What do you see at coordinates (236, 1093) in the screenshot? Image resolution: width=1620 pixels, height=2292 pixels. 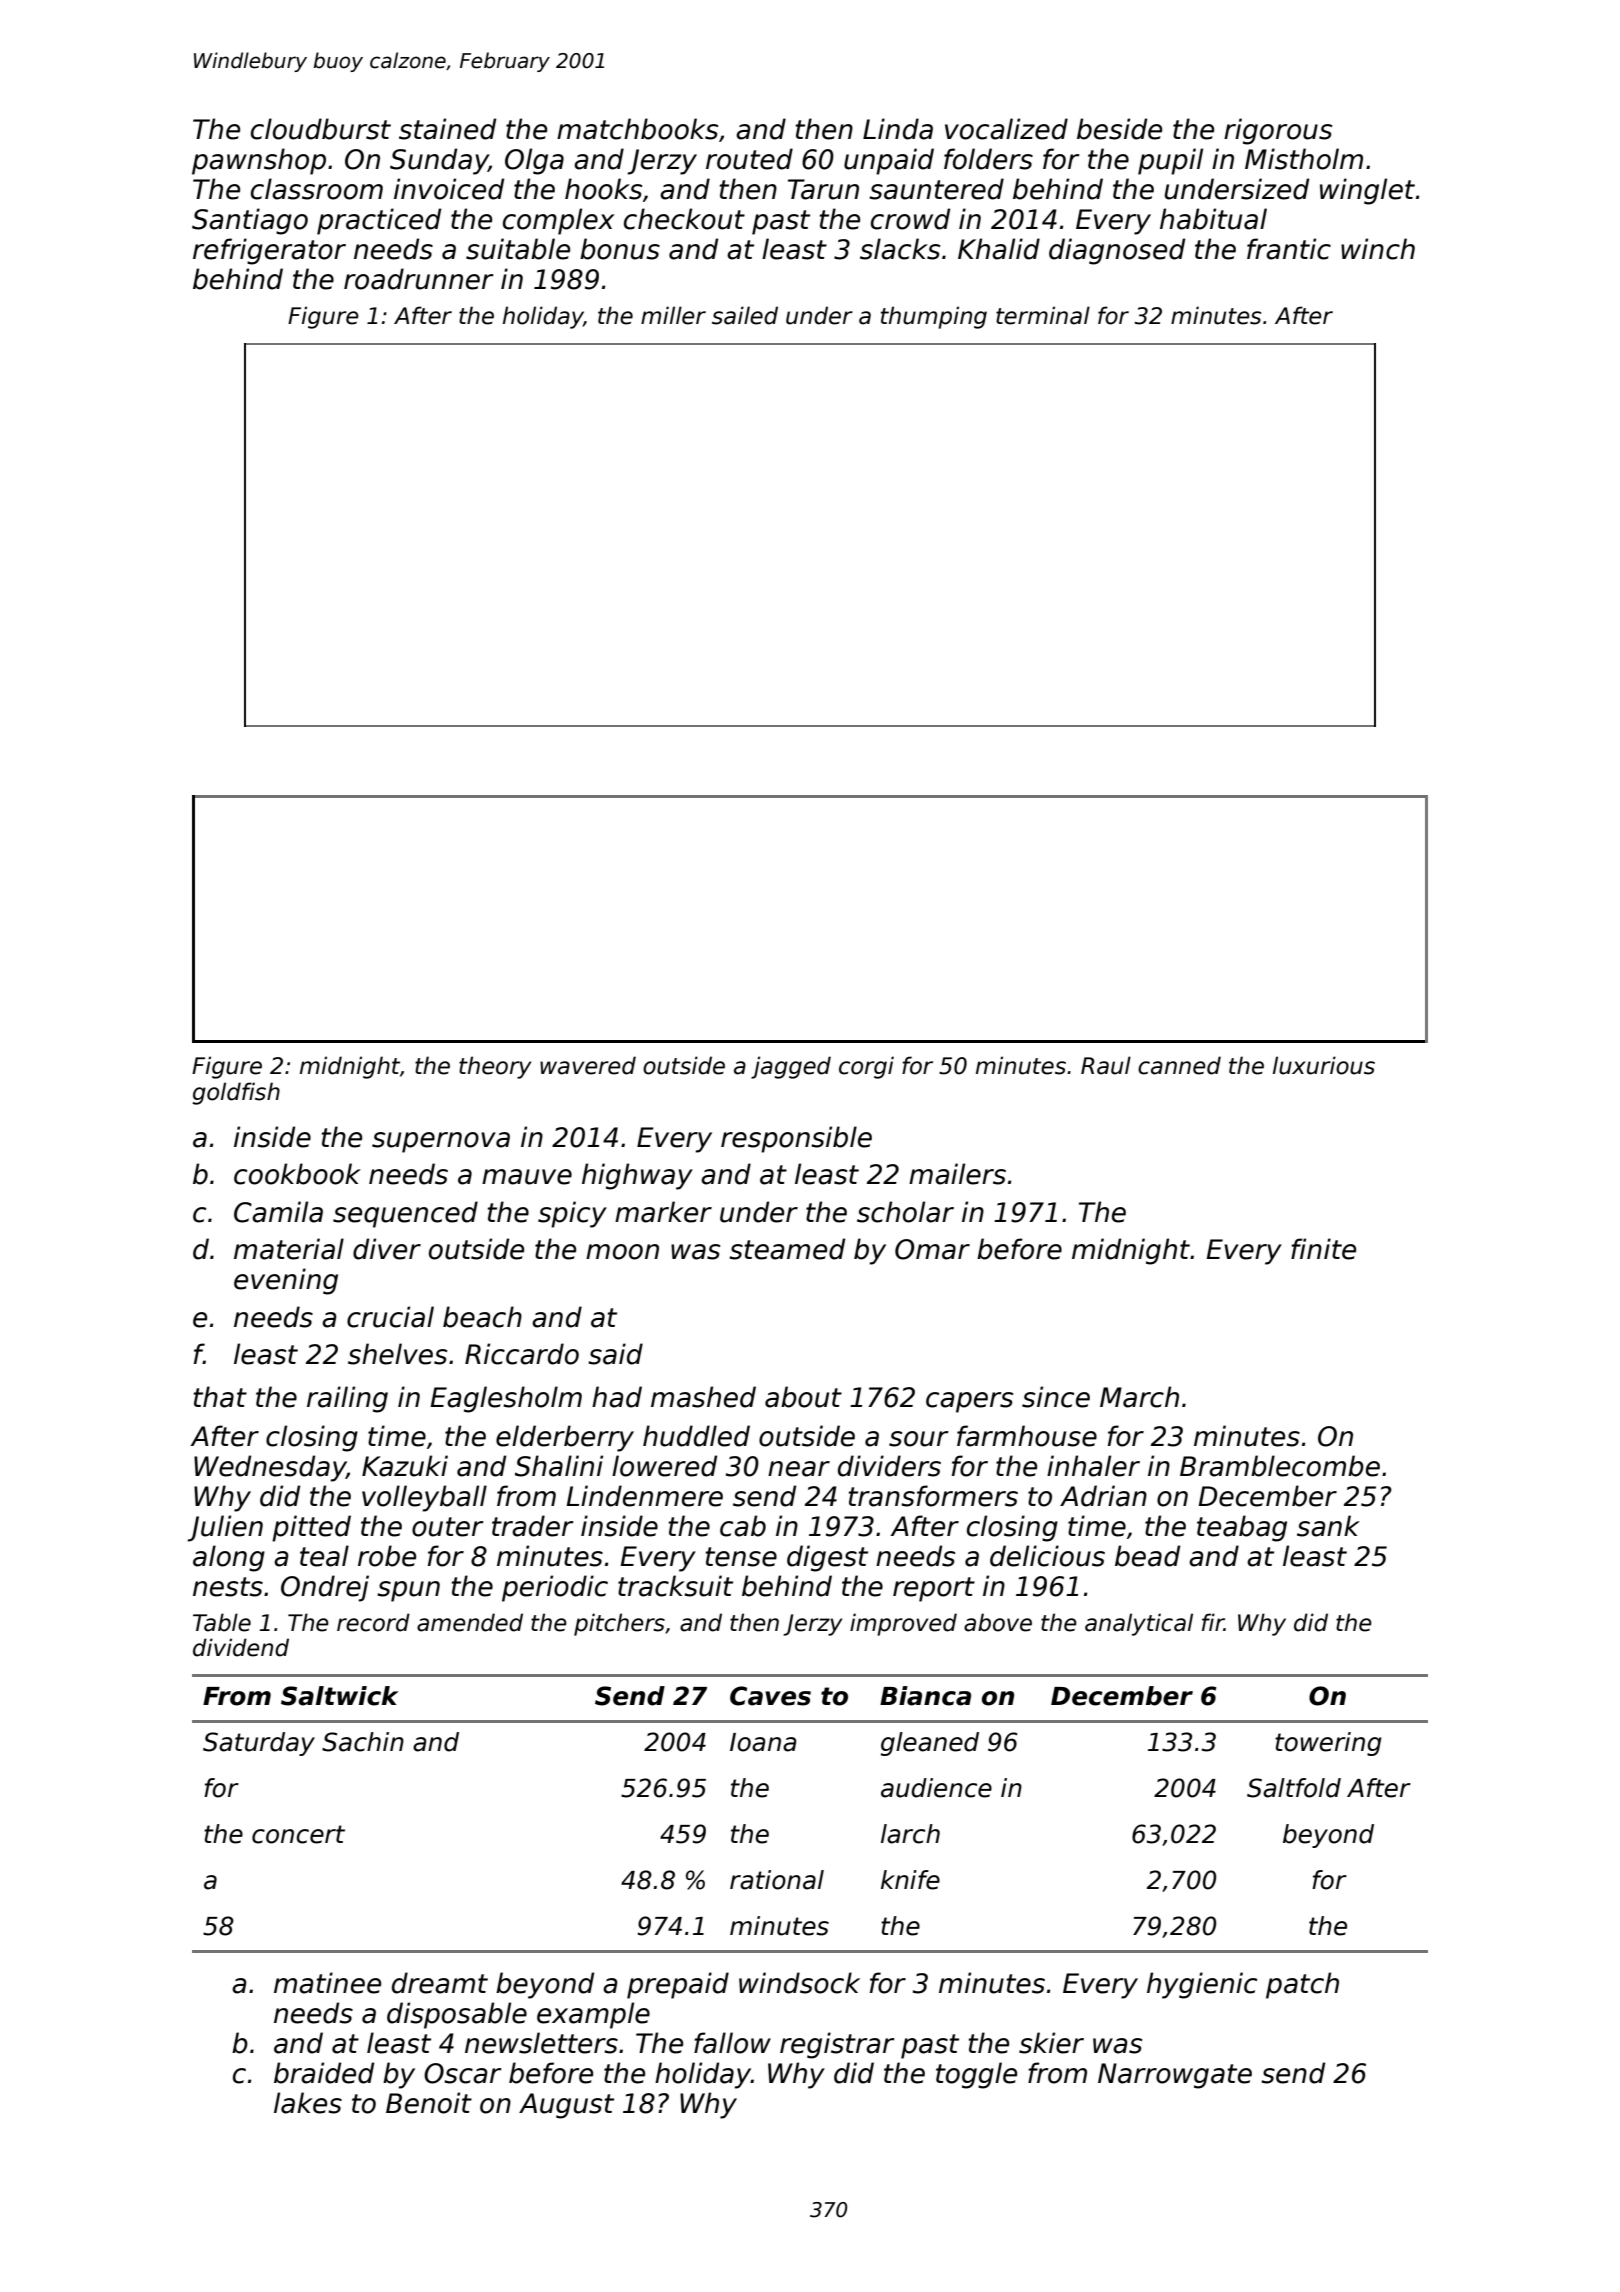 I see `goldfish` at bounding box center [236, 1093].
